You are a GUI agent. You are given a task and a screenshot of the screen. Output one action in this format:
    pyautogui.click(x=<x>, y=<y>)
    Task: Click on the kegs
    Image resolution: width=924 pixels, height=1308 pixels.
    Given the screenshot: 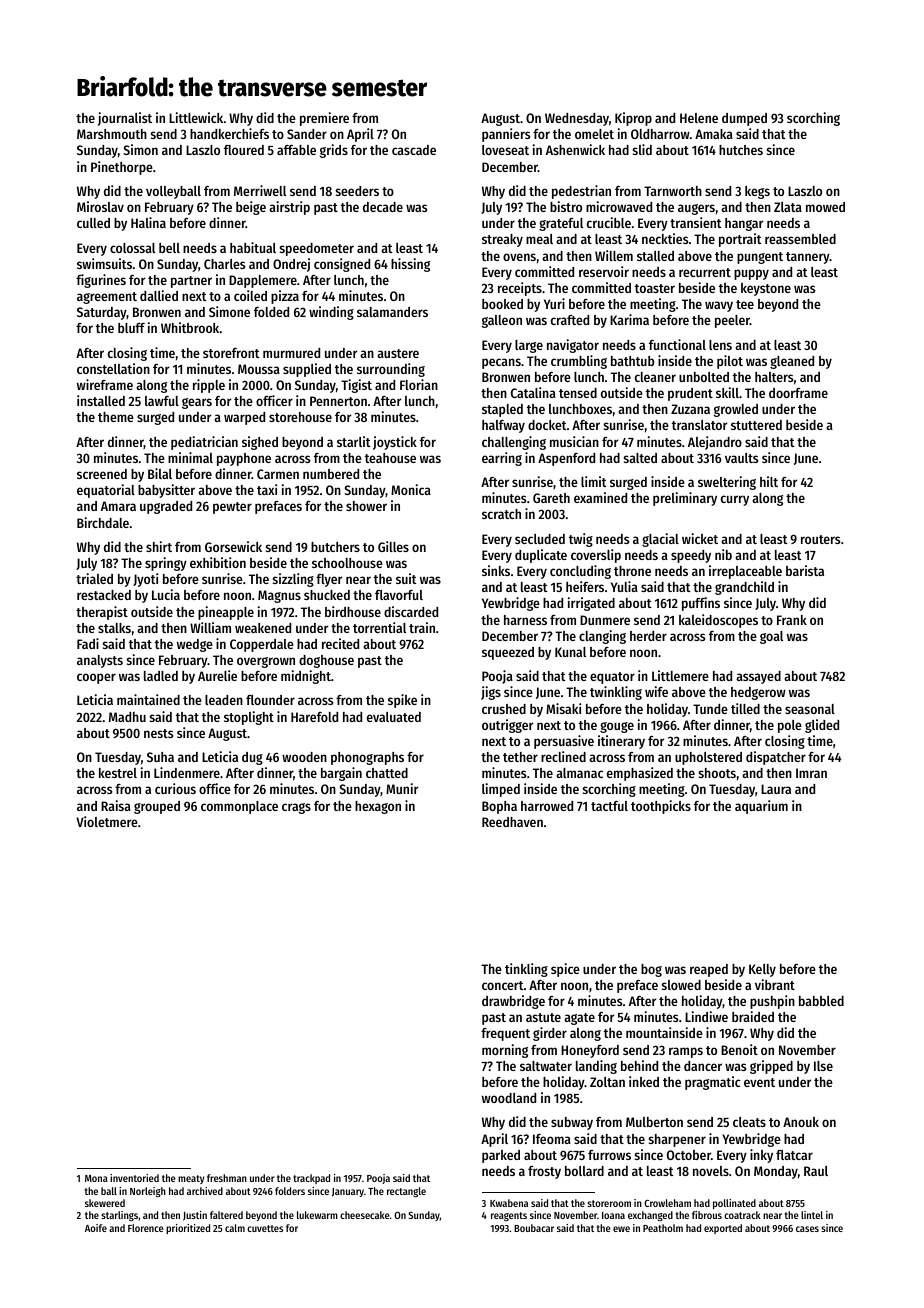 What is the action you would take?
    pyautogui.click(x=757, y=192)
